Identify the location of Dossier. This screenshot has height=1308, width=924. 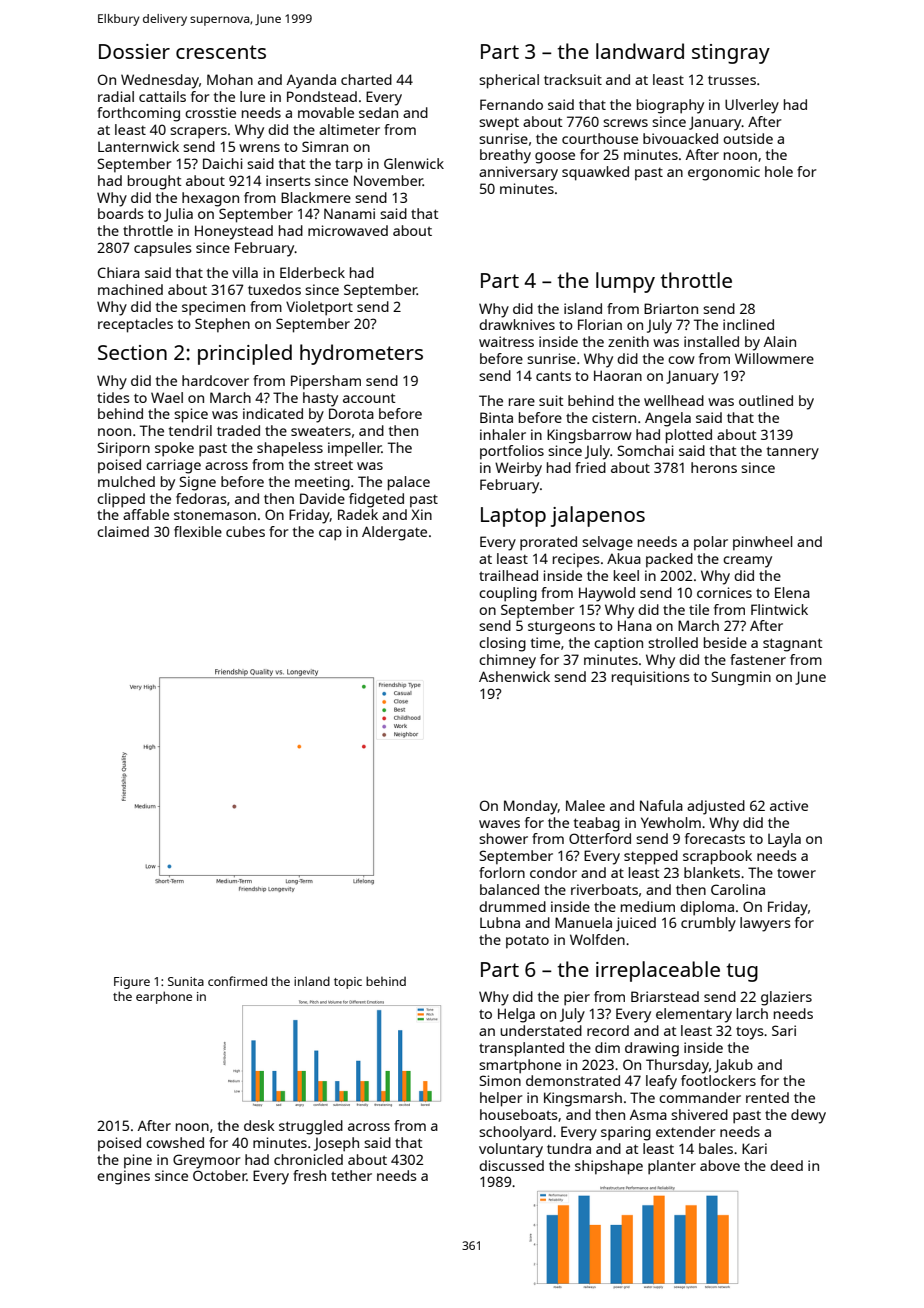
(134, 51).
